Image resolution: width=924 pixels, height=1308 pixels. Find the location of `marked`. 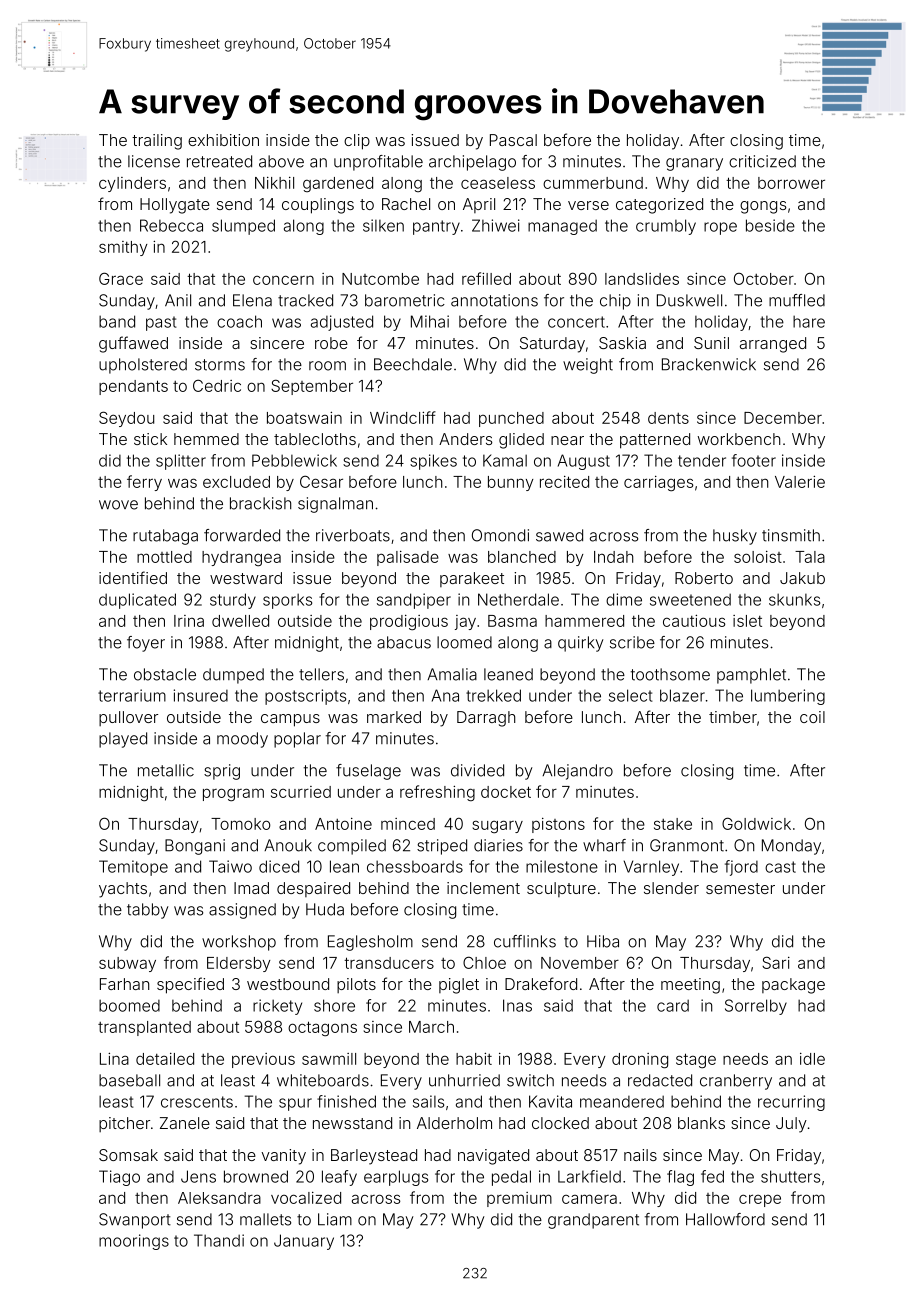

marked is located at coordinates (394, 717).
